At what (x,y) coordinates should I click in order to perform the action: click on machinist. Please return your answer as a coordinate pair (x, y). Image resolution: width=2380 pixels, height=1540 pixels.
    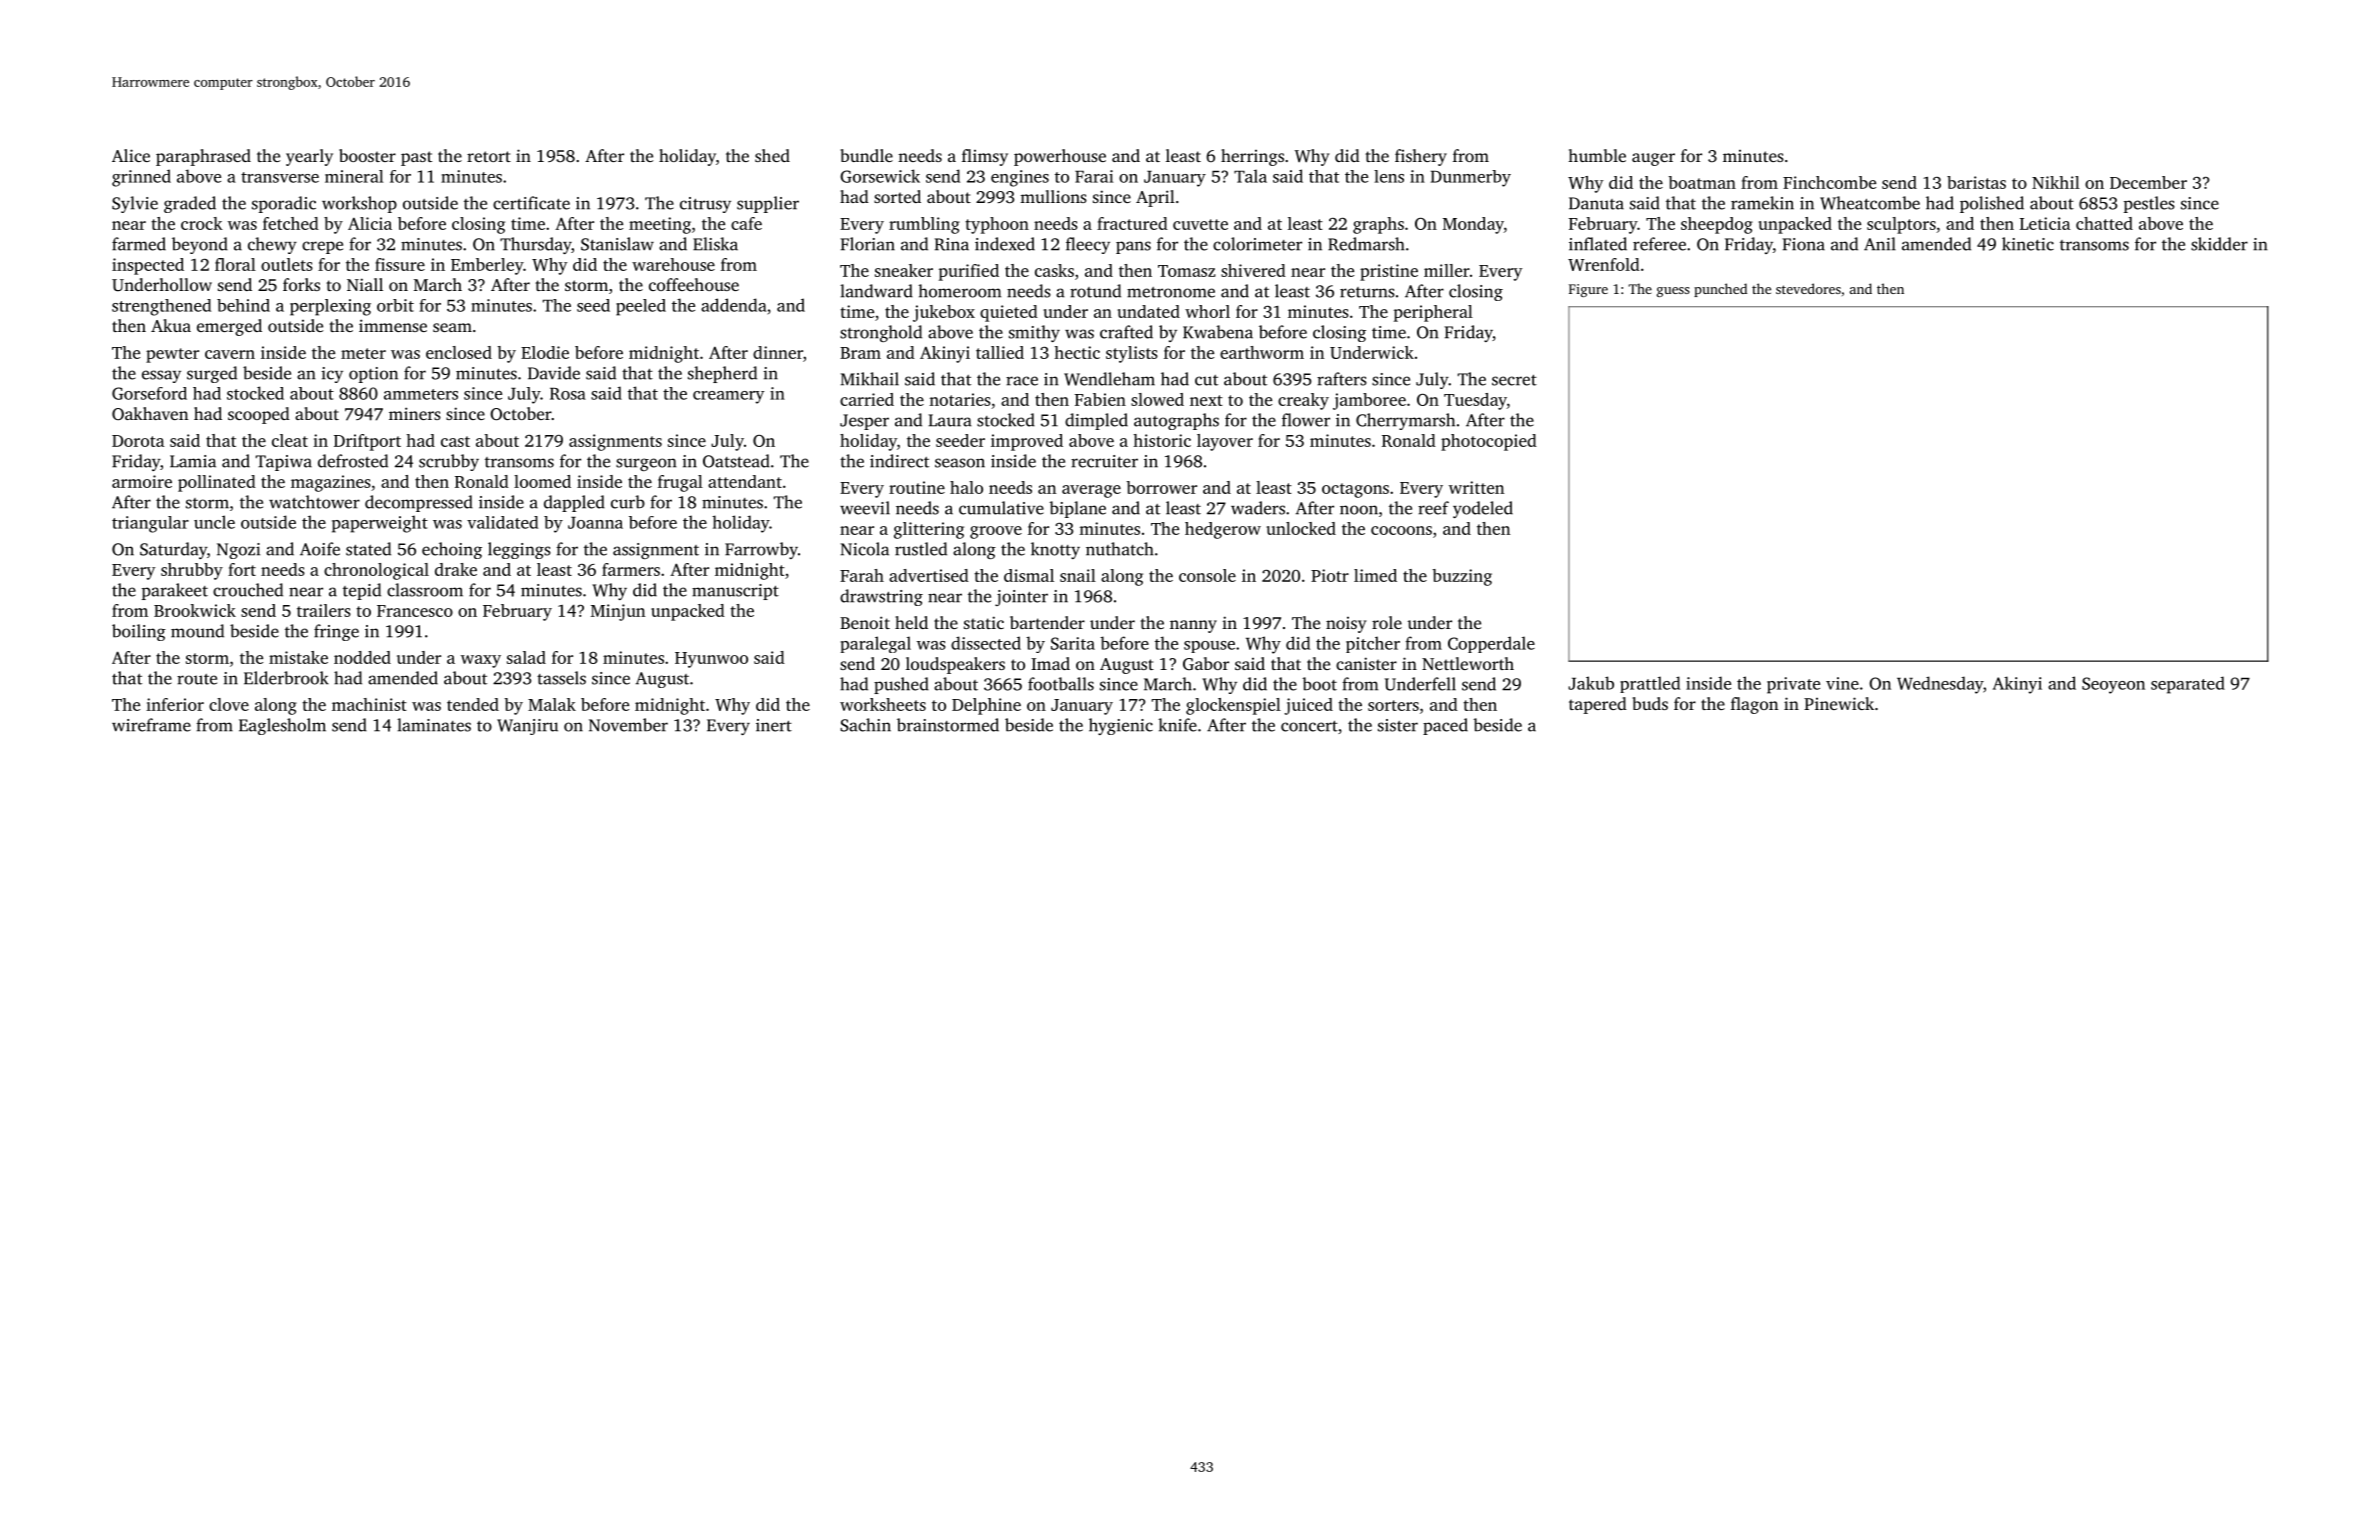
    Looking at the image, I should click on (369, 704).
